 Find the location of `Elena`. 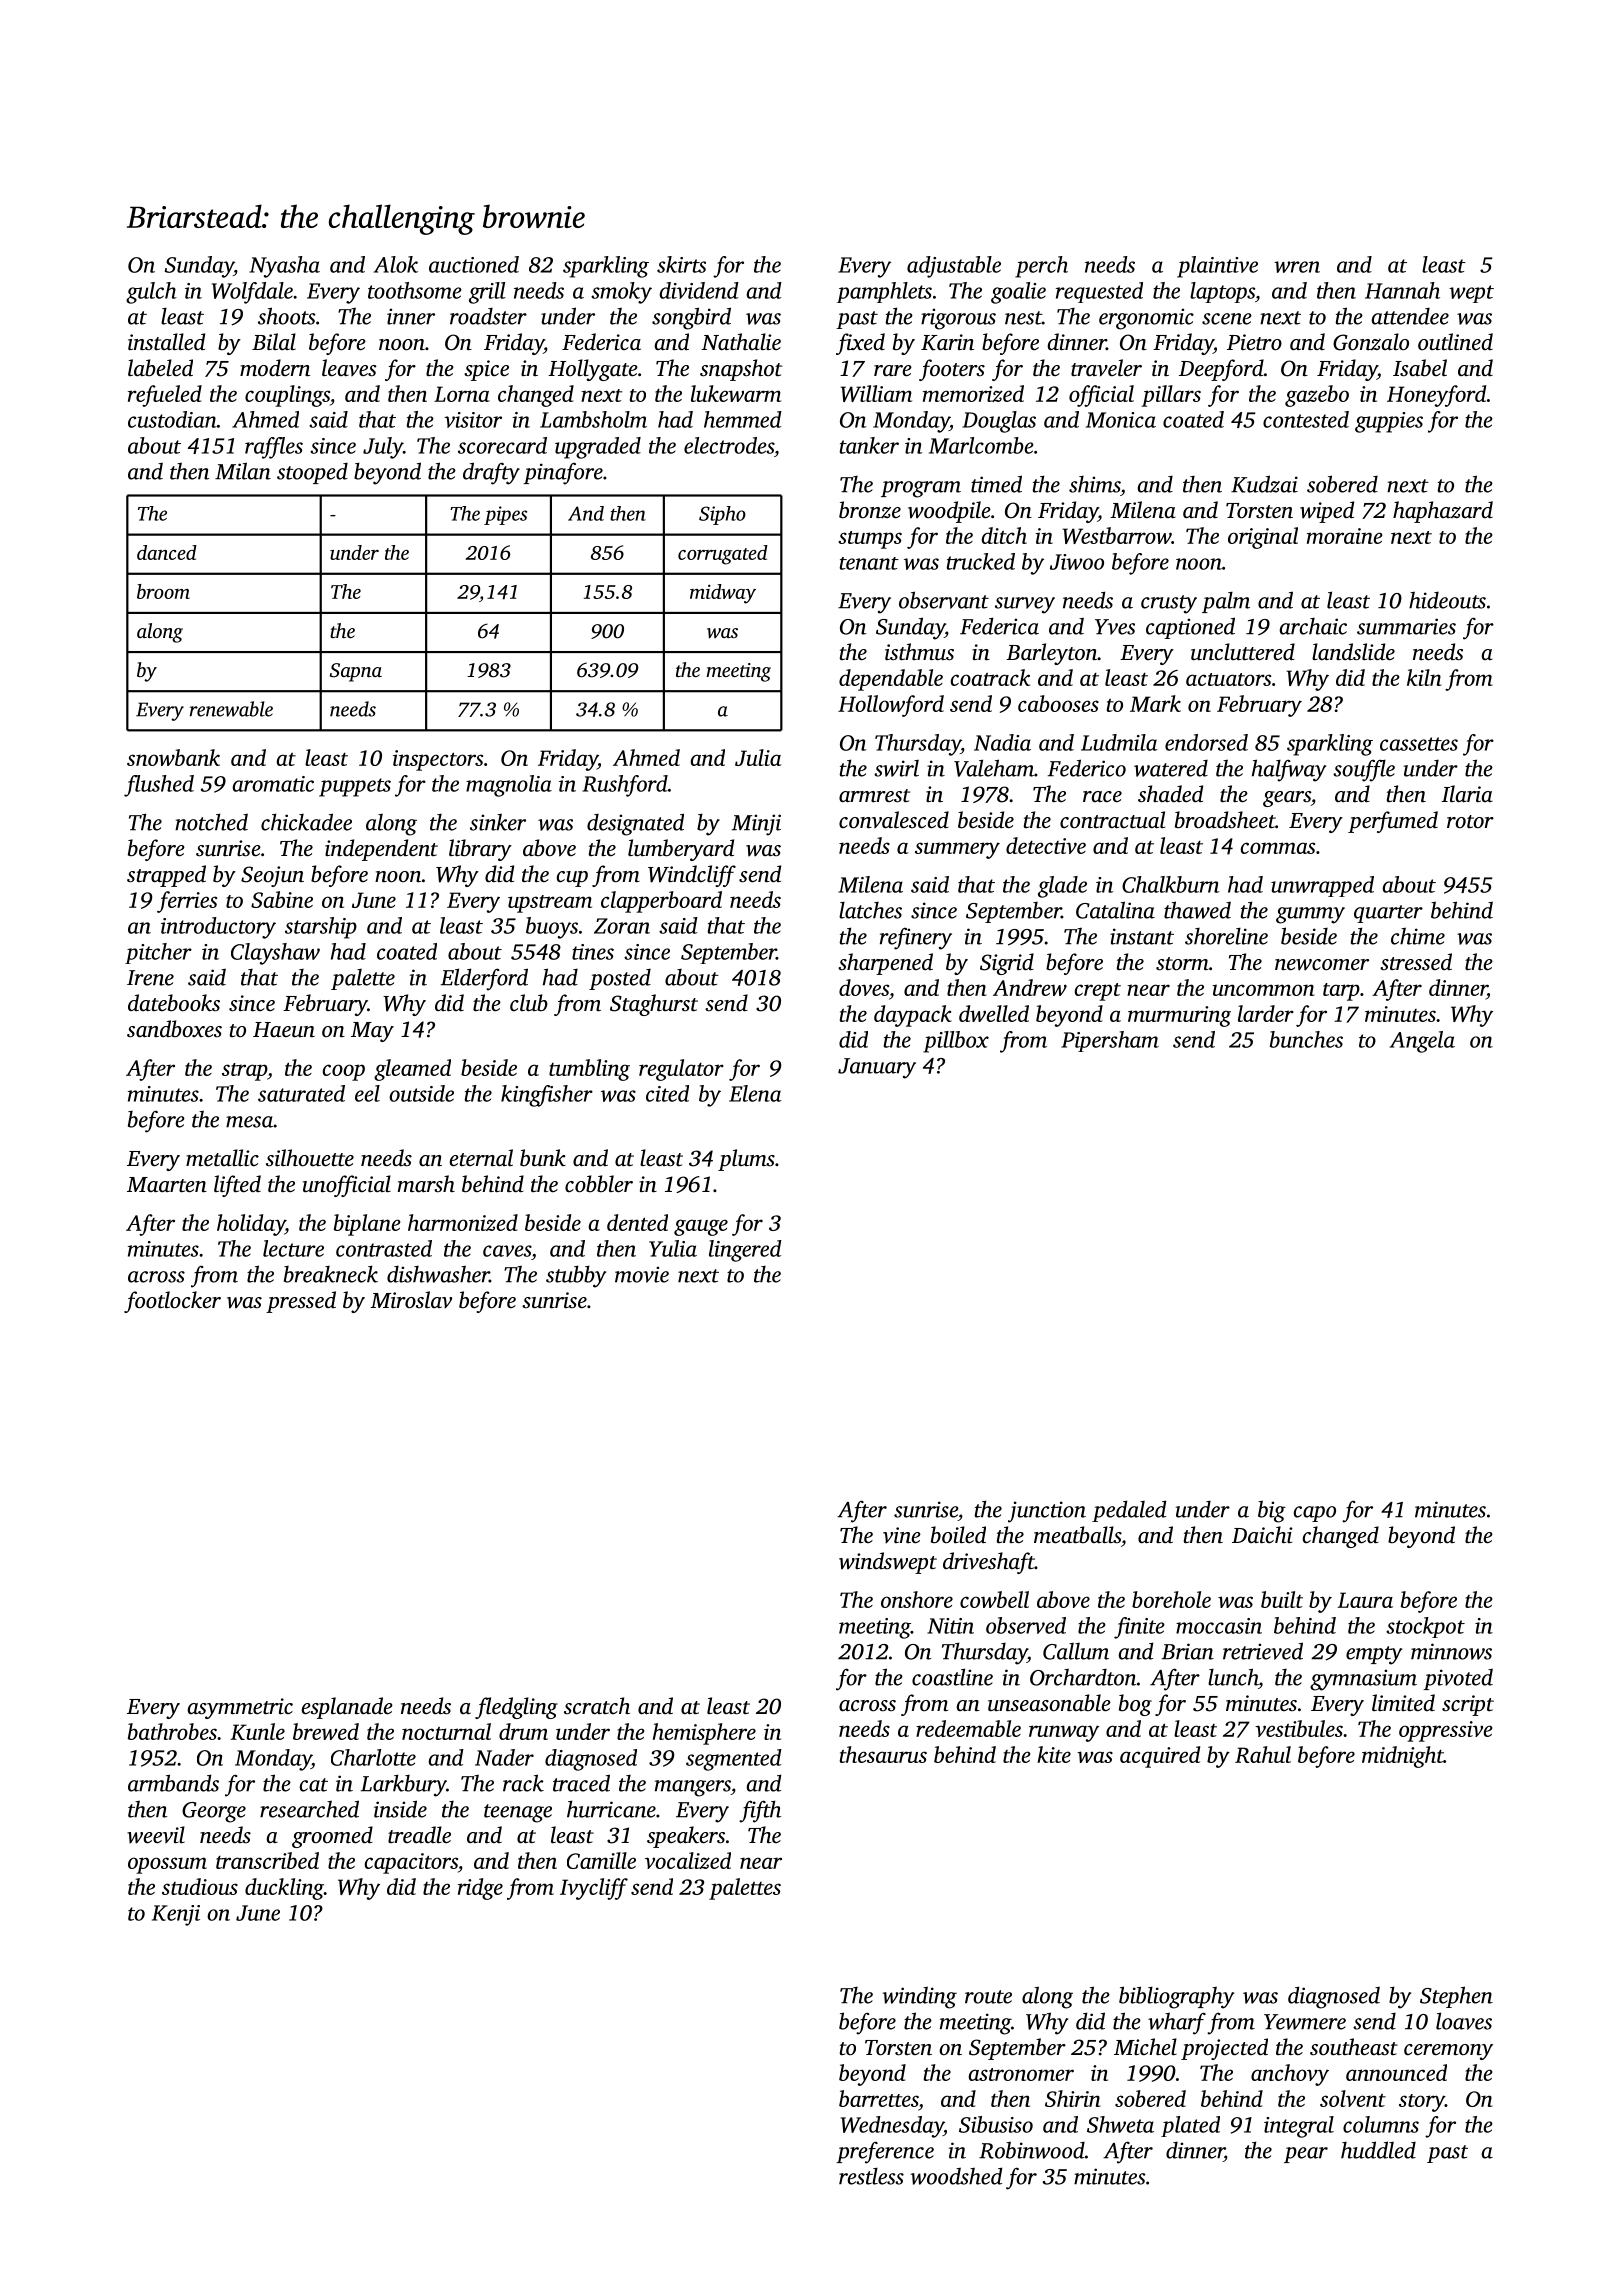

Elena is located at coordinates (755, 1093).
